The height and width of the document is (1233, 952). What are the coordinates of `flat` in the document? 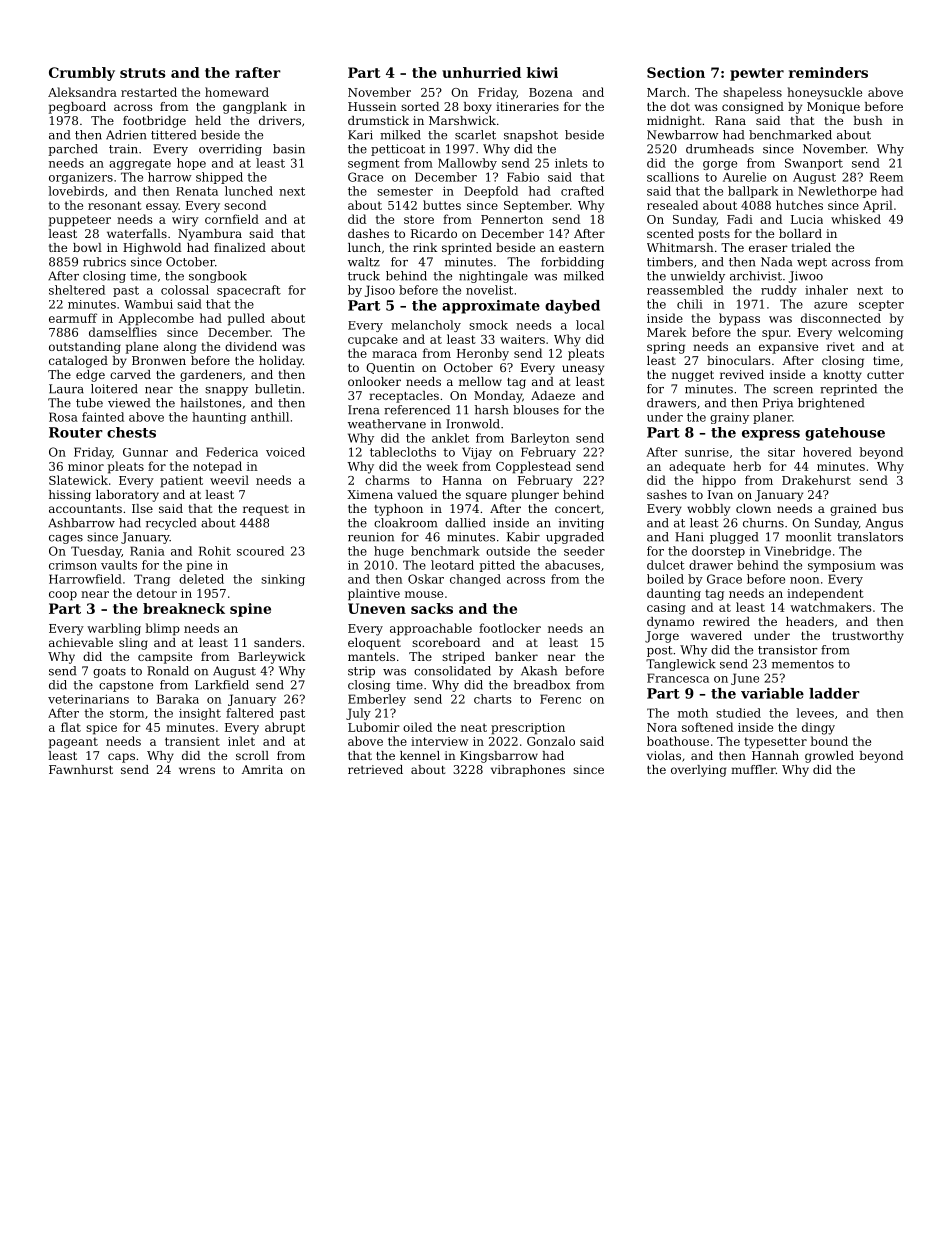 It's located at (71, 727).
